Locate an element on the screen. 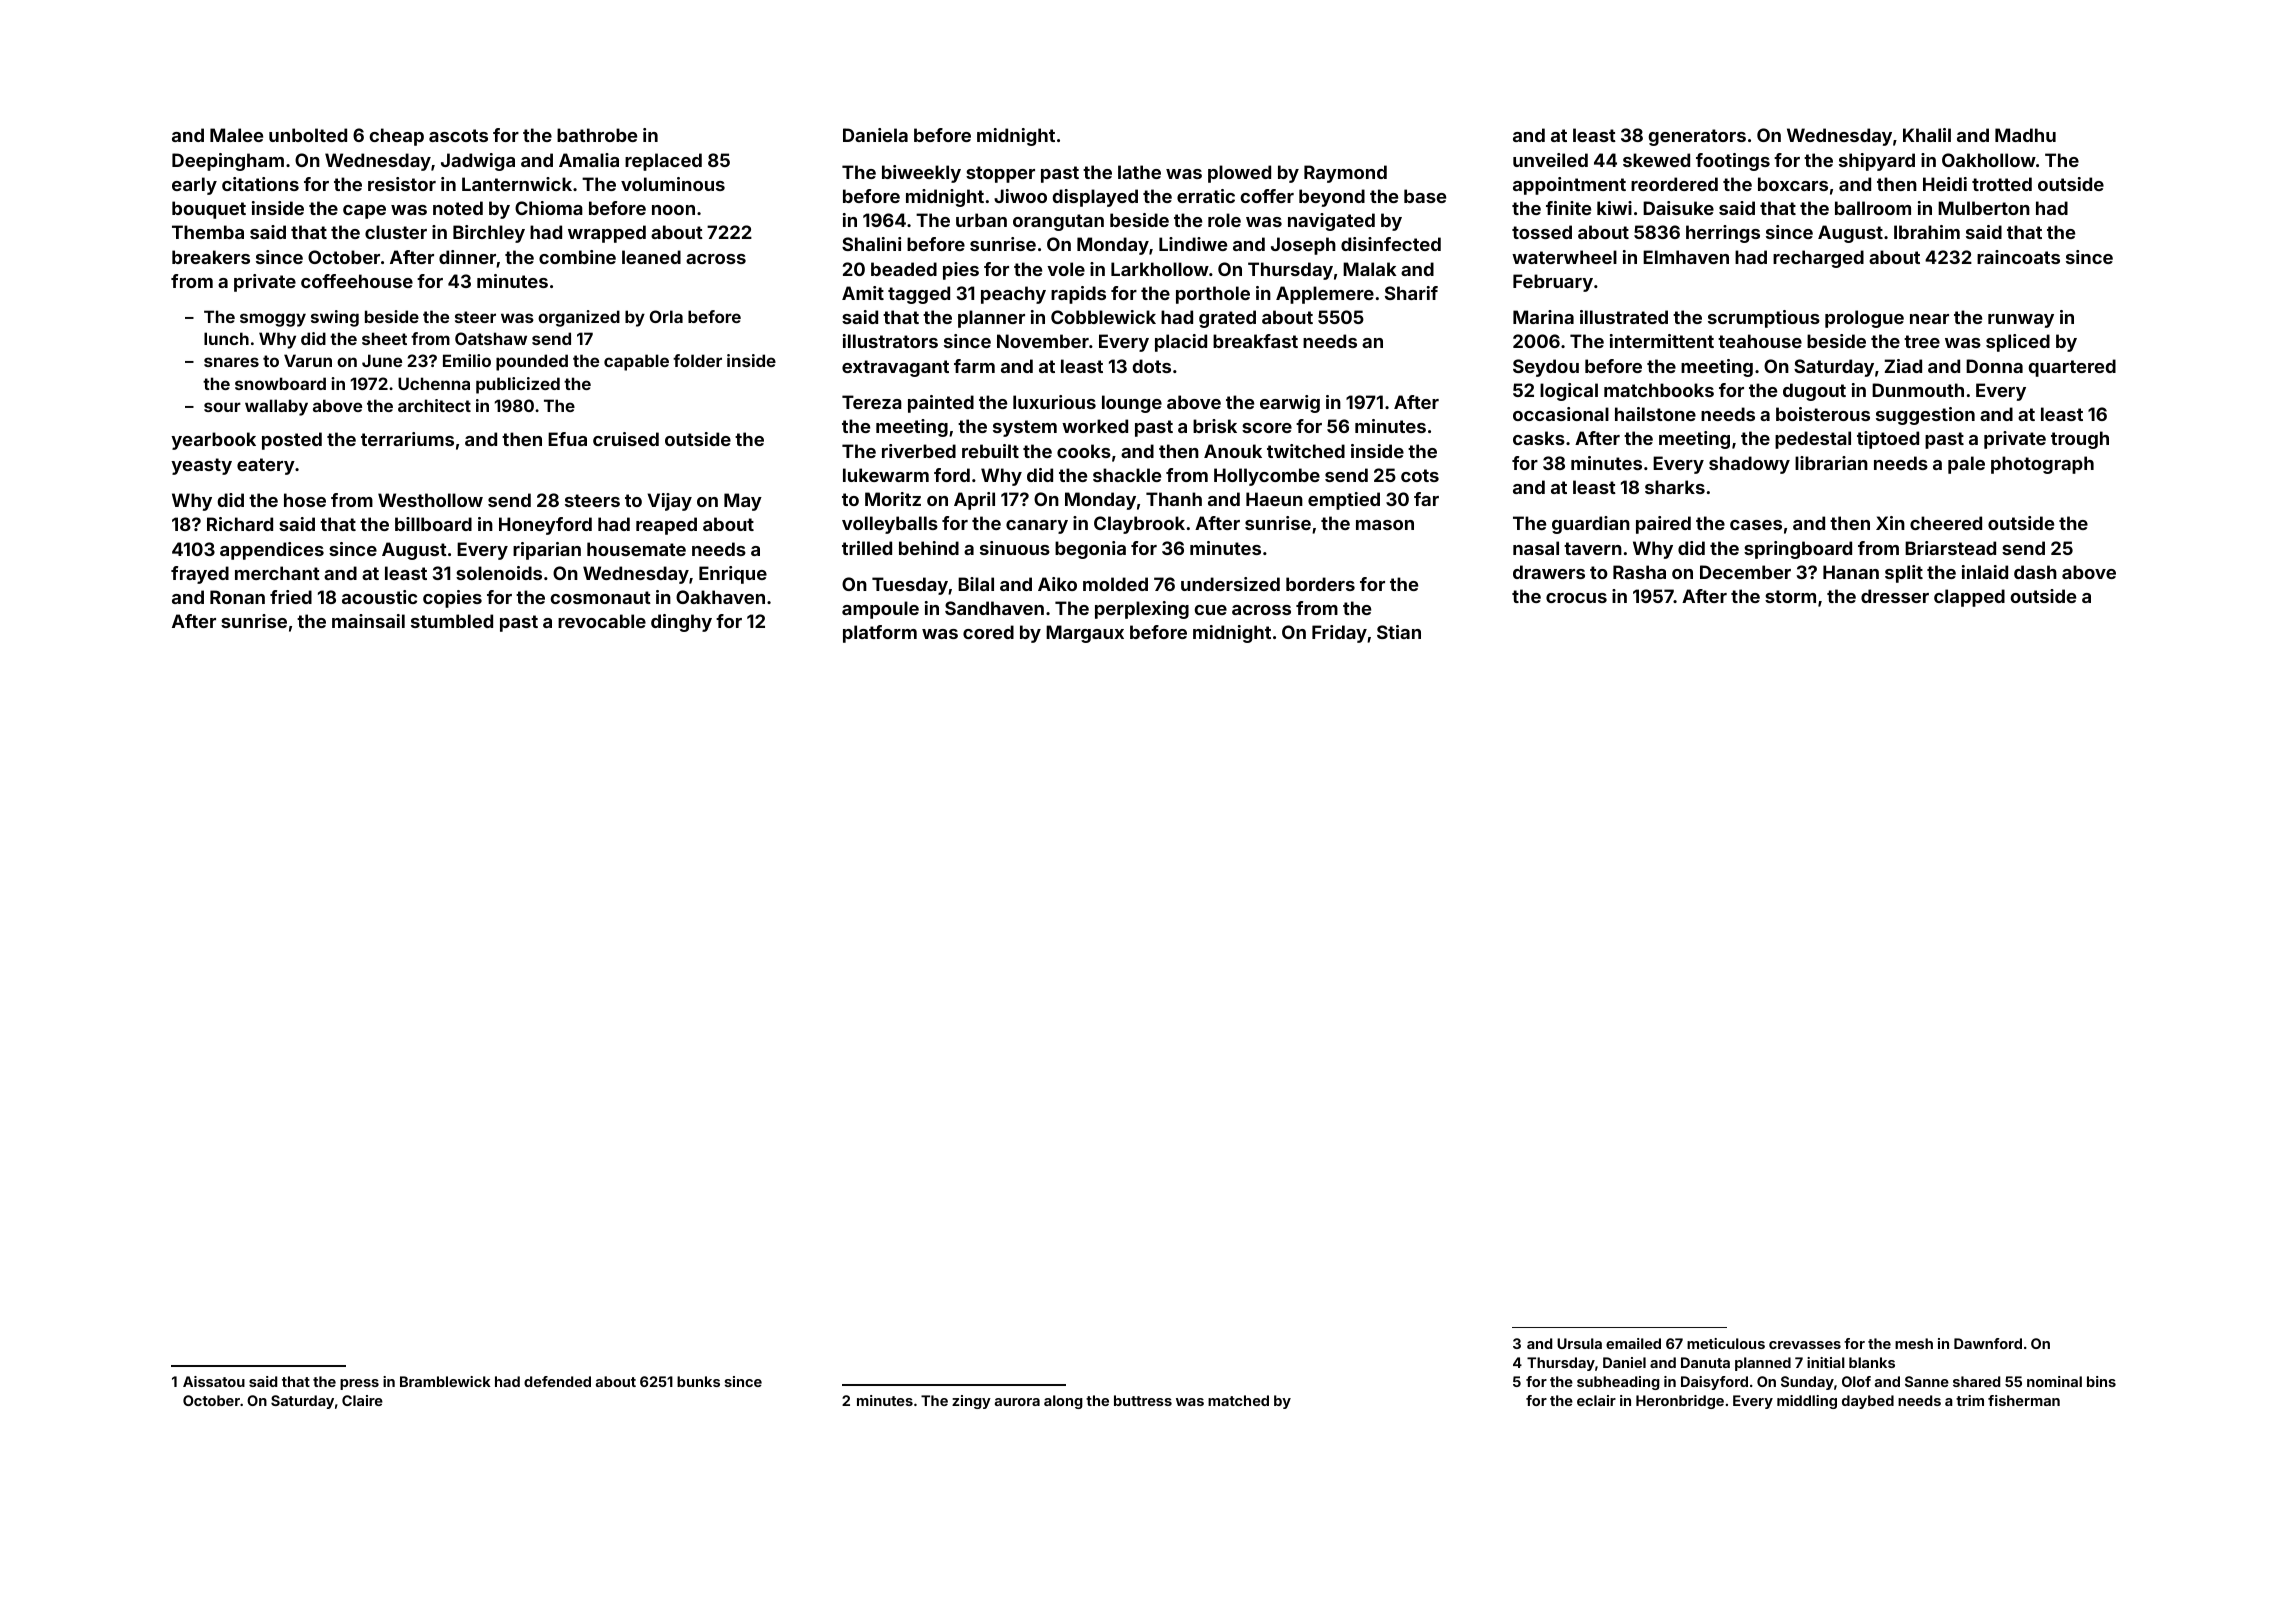  cored is located at coordinates (988, 632).
